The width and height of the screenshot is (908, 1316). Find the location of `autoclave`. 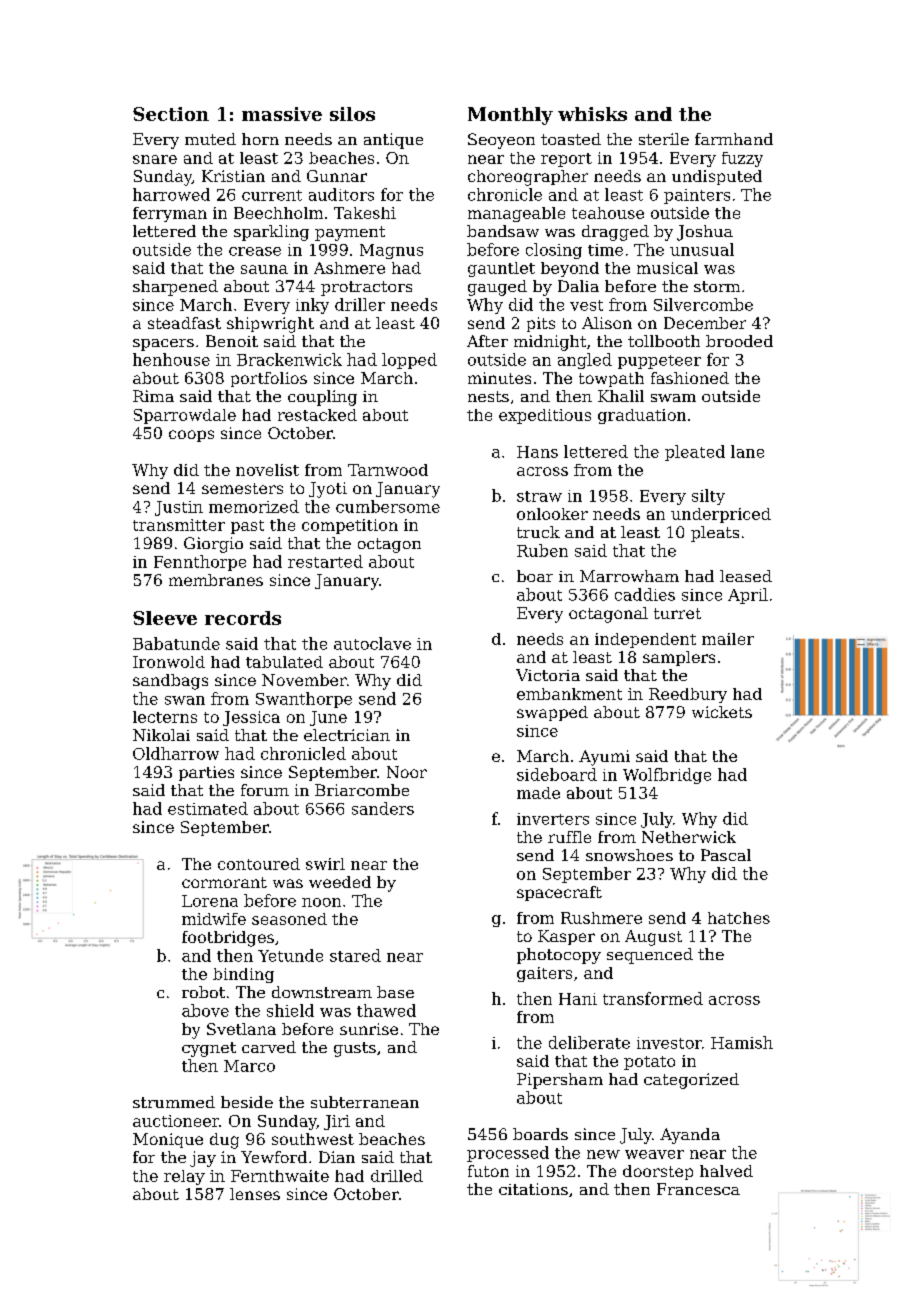

autoclave is located at coordinates (372, 643).
